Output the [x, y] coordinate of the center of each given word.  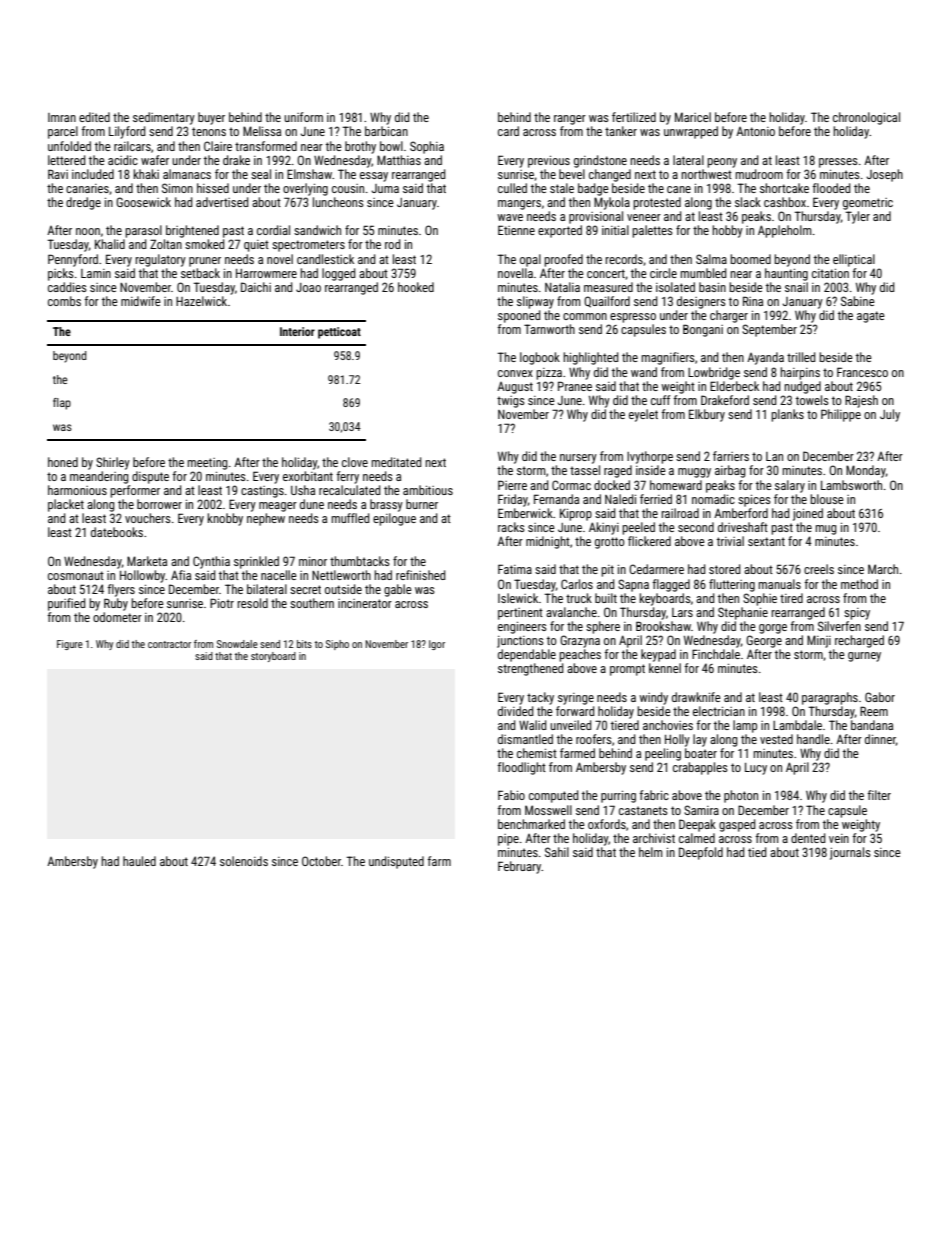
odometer [117, 617]
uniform [303, 117]
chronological [866, 118]
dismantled [525, 739]
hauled [139, 861]
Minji [819, 641]
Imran [62, 117]
